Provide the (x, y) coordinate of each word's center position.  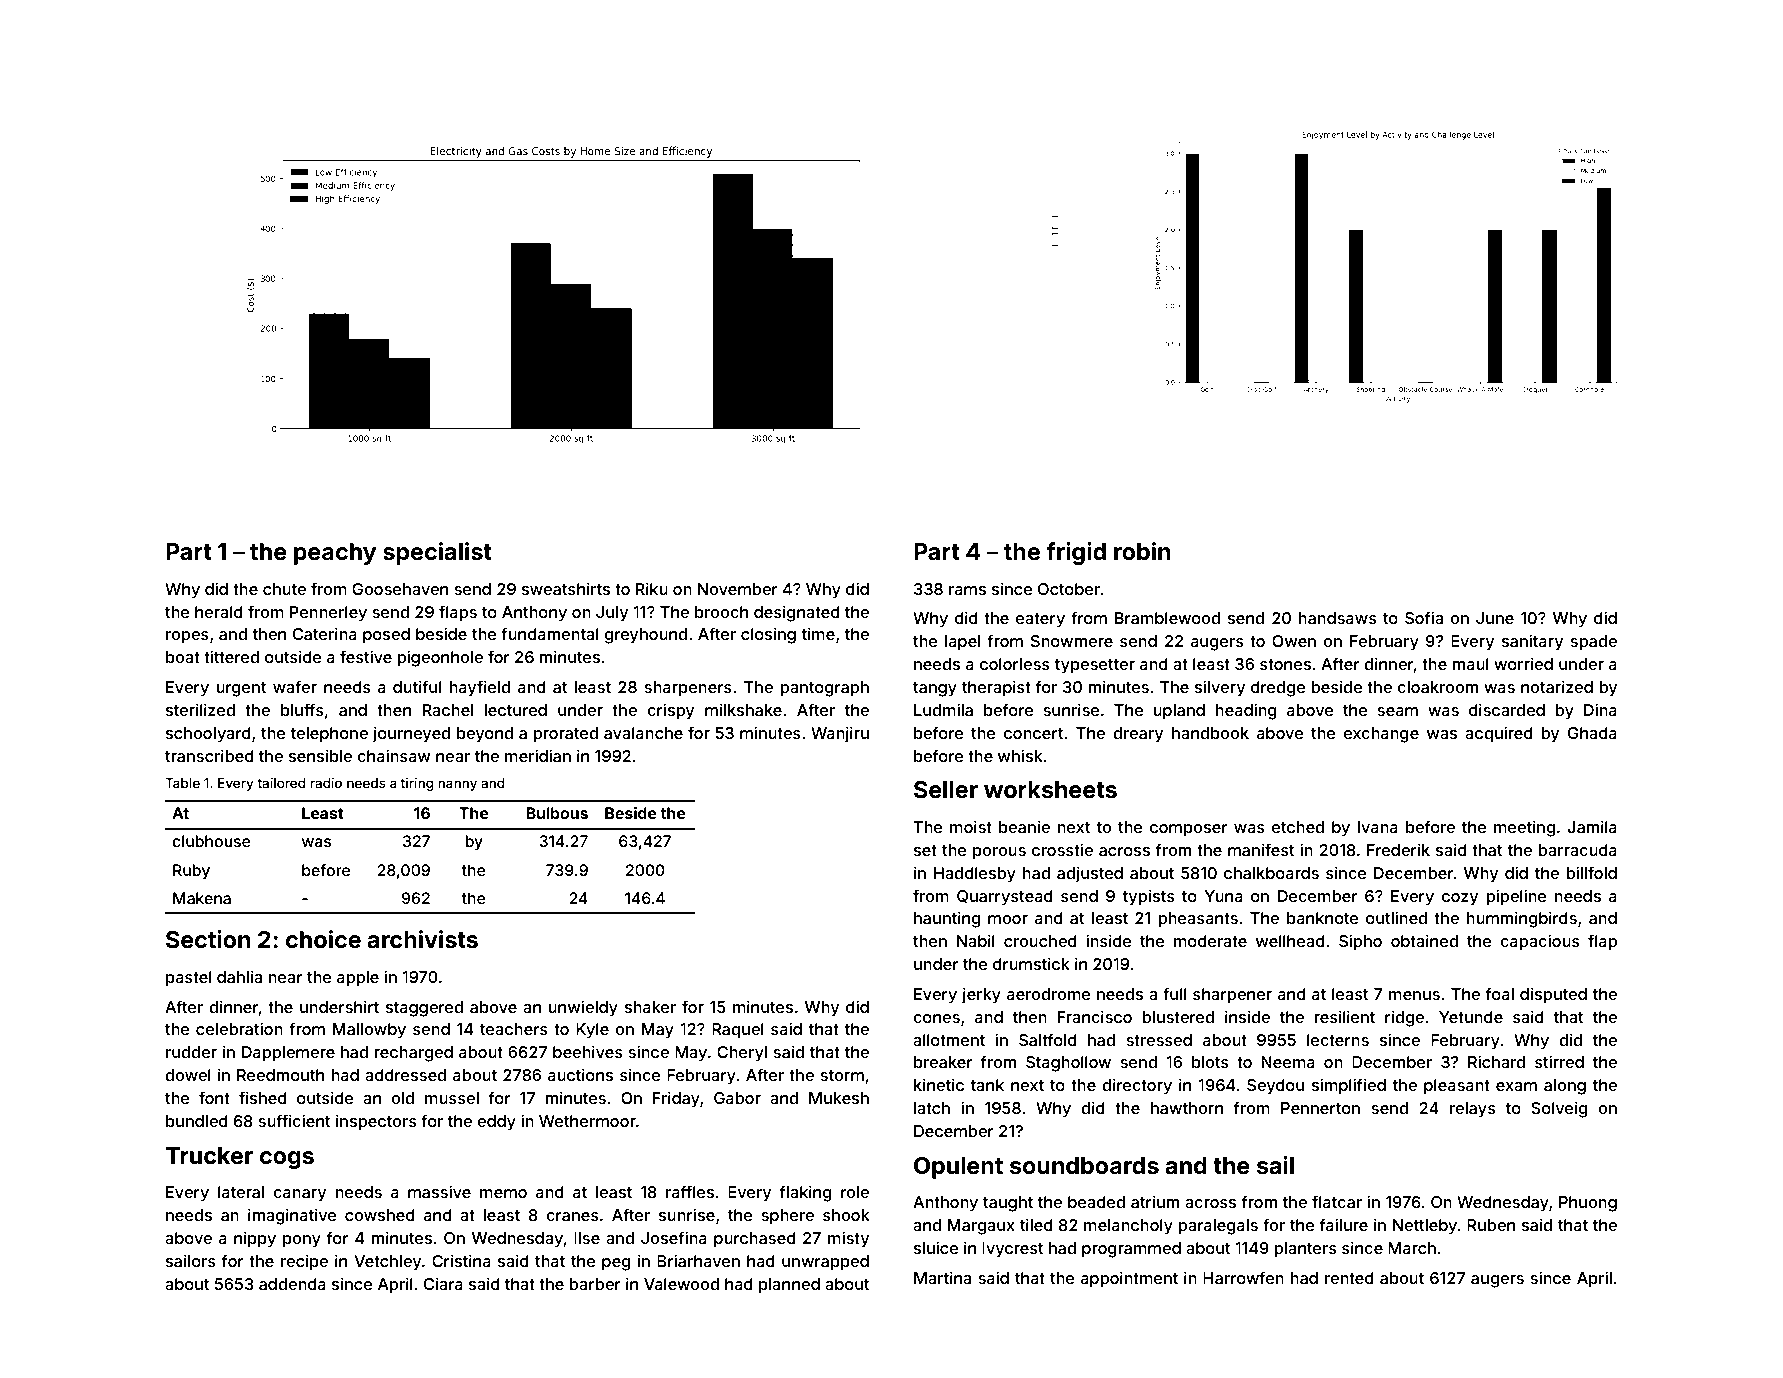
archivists (422, 939)
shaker (650, 1007)
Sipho (1360, 942)
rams (967, 590)
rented (1349, 1278)
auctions (580, 1074)
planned (789, 1286)
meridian (538, 755)
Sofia (1424, 617)
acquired (1499, 734)
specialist (437, 553)
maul (1470, 664)
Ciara (443, 1284)
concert (1033, 733)
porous (999, 853)
